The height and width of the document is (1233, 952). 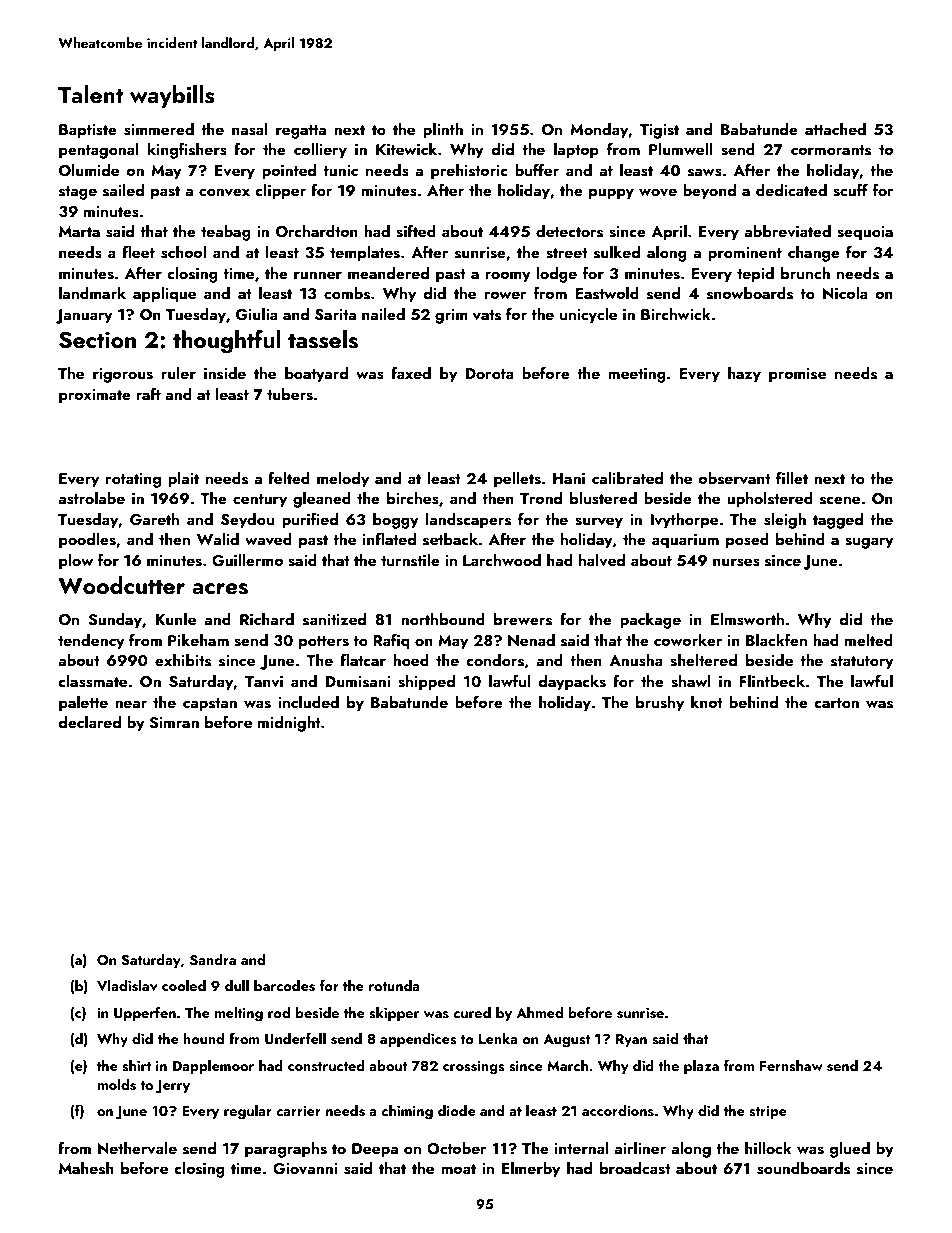 What do you see at coordinates (797, 375) in the document?
I see `promise` at bounding box center [797, 375].
